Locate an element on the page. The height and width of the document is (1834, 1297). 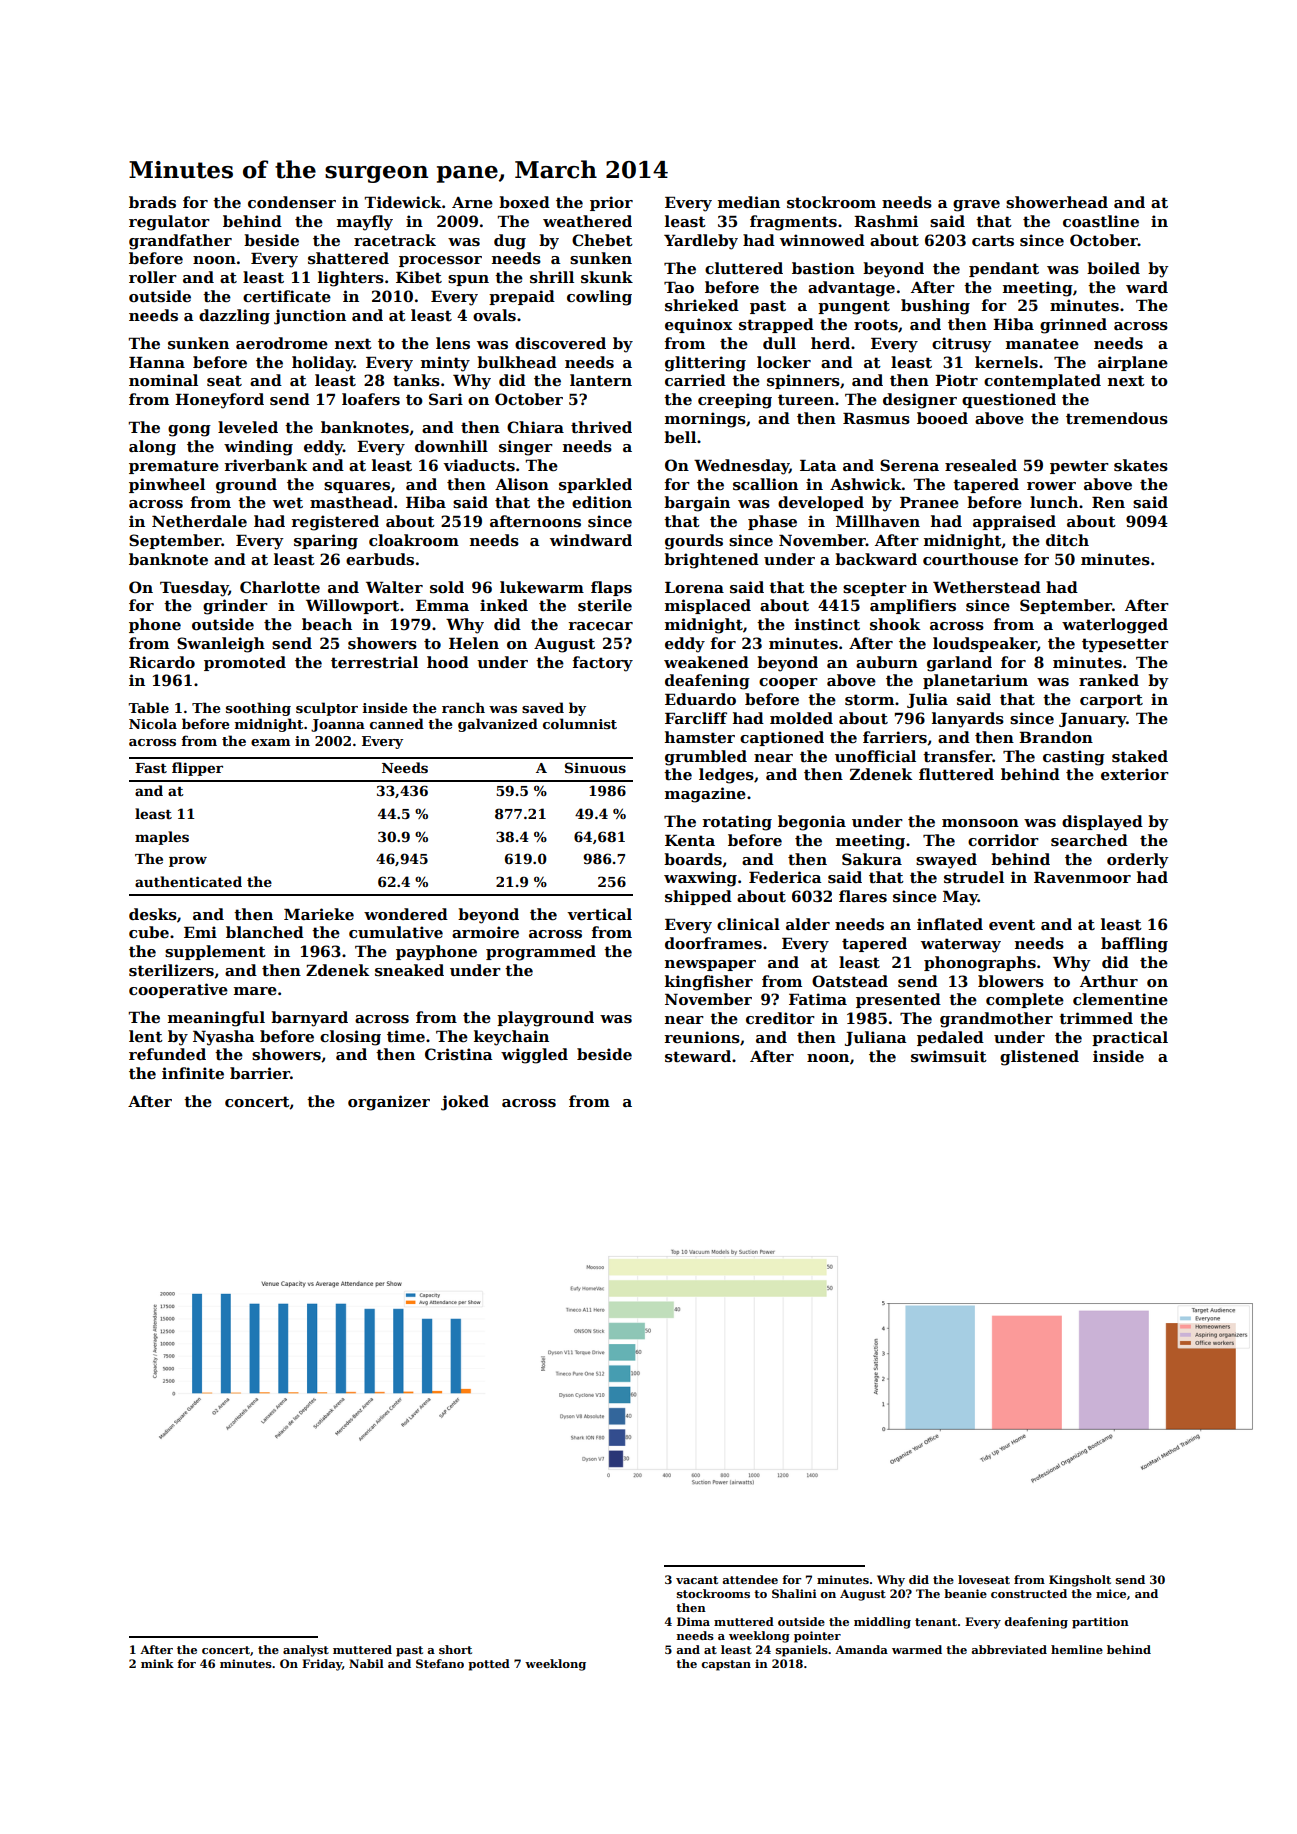
boiled is located at coordinates (1113, 268).
